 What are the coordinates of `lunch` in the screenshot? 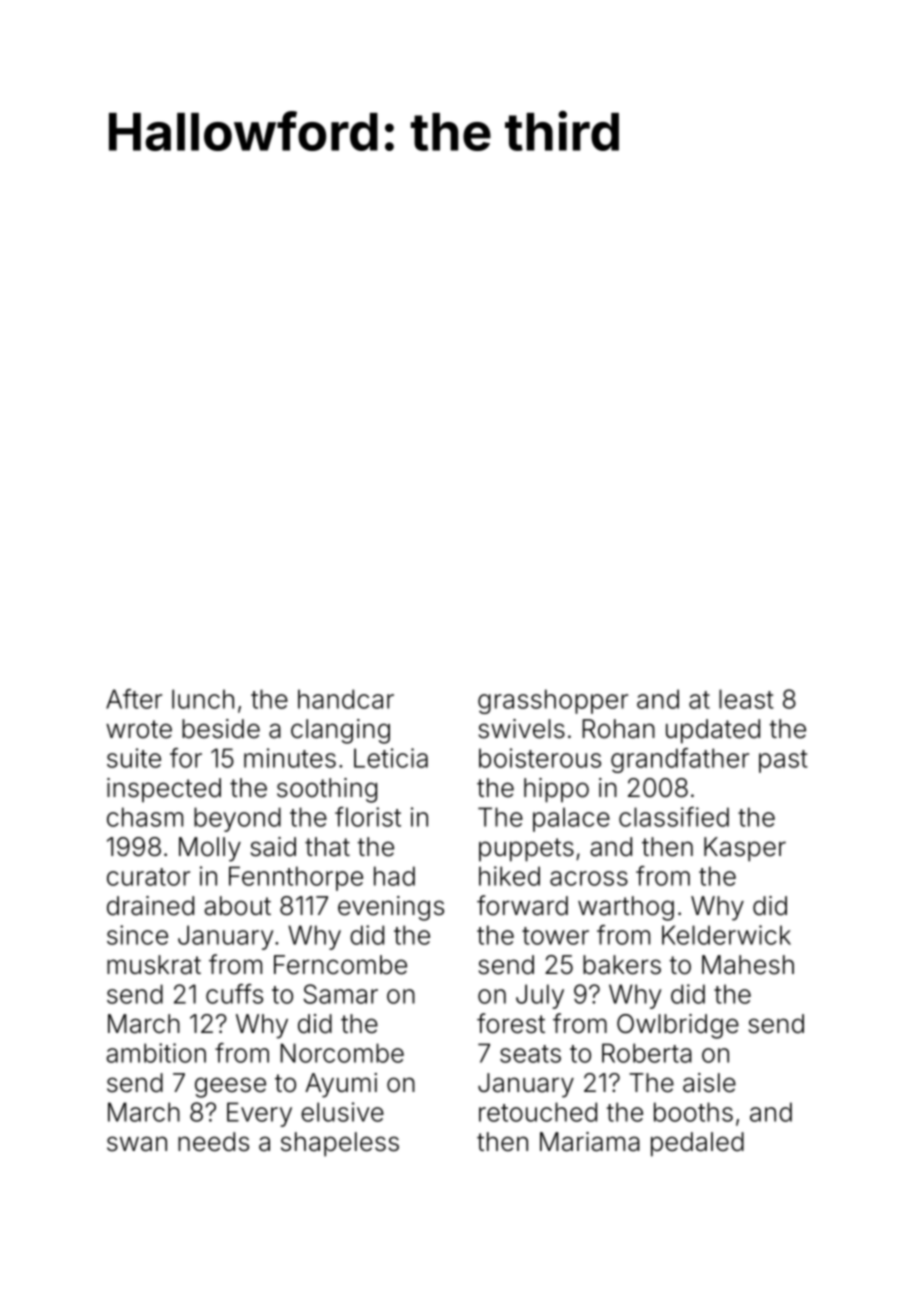 It's located at (203, 699).
